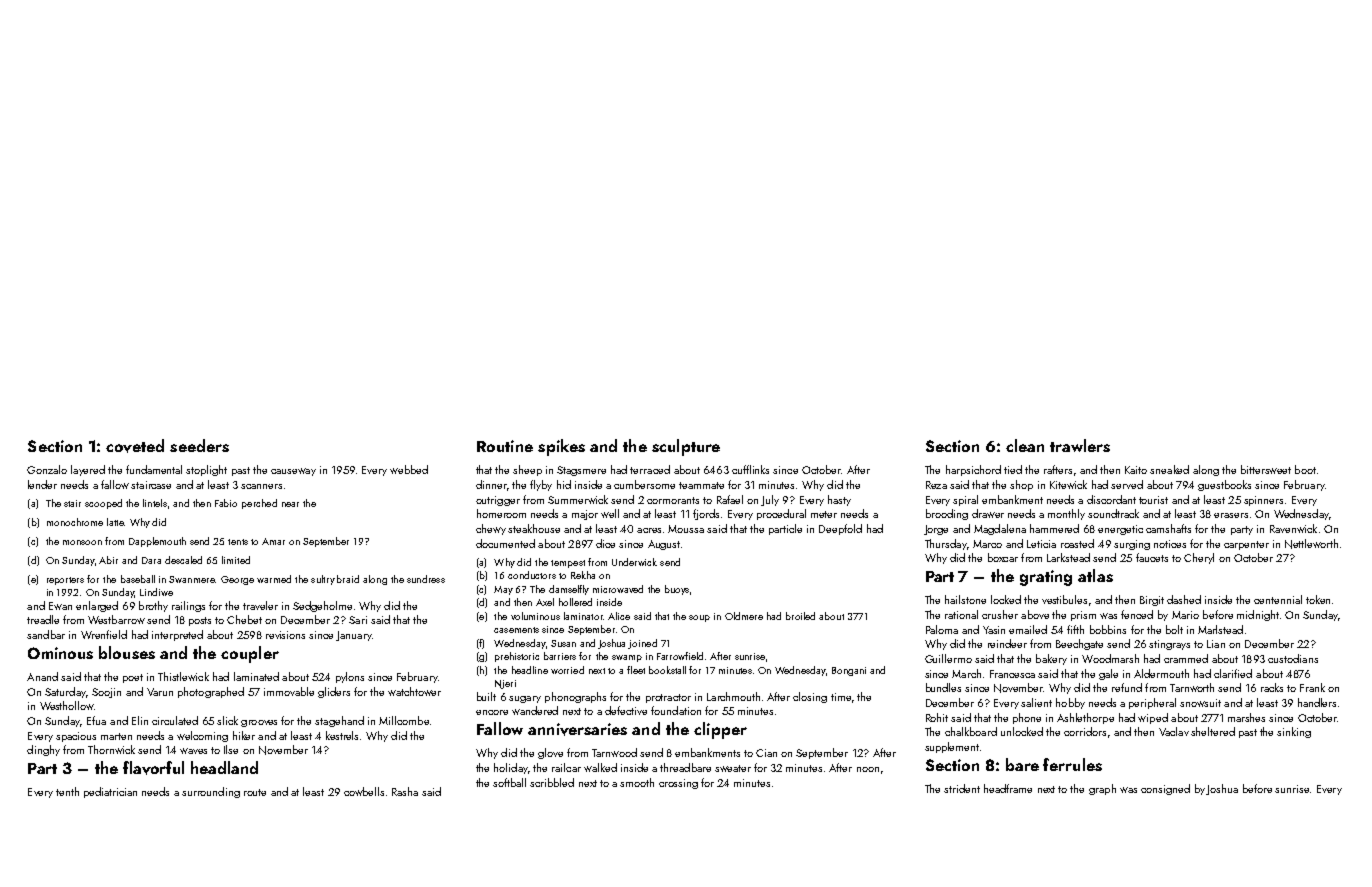 The height and width of the screenshot is (887, 1372). Describe the element at coordinates (350, 677) in the screenshot. I see `pylons` at that location.
